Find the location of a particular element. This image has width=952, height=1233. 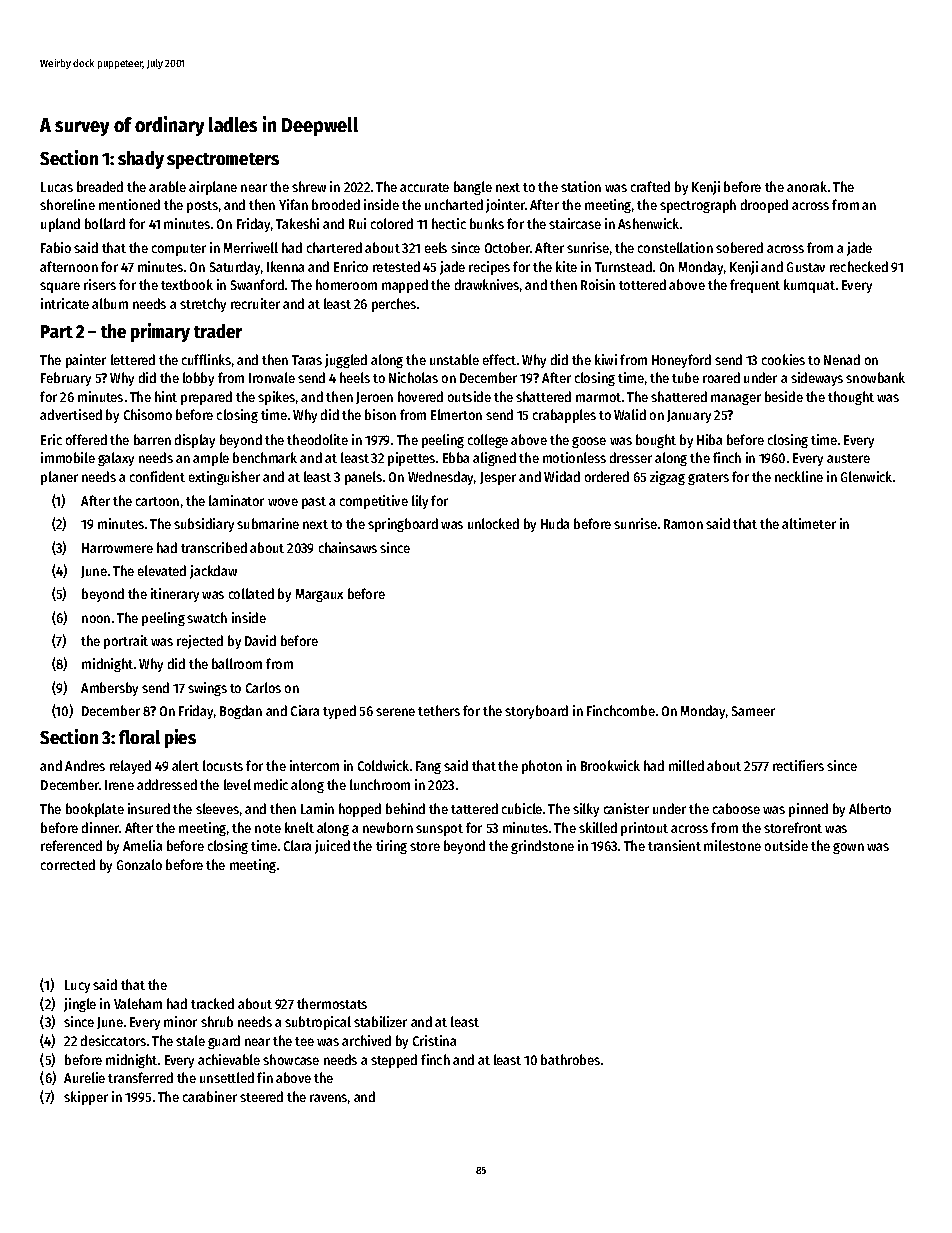

Lucas is located at coordinates (57, 187).
